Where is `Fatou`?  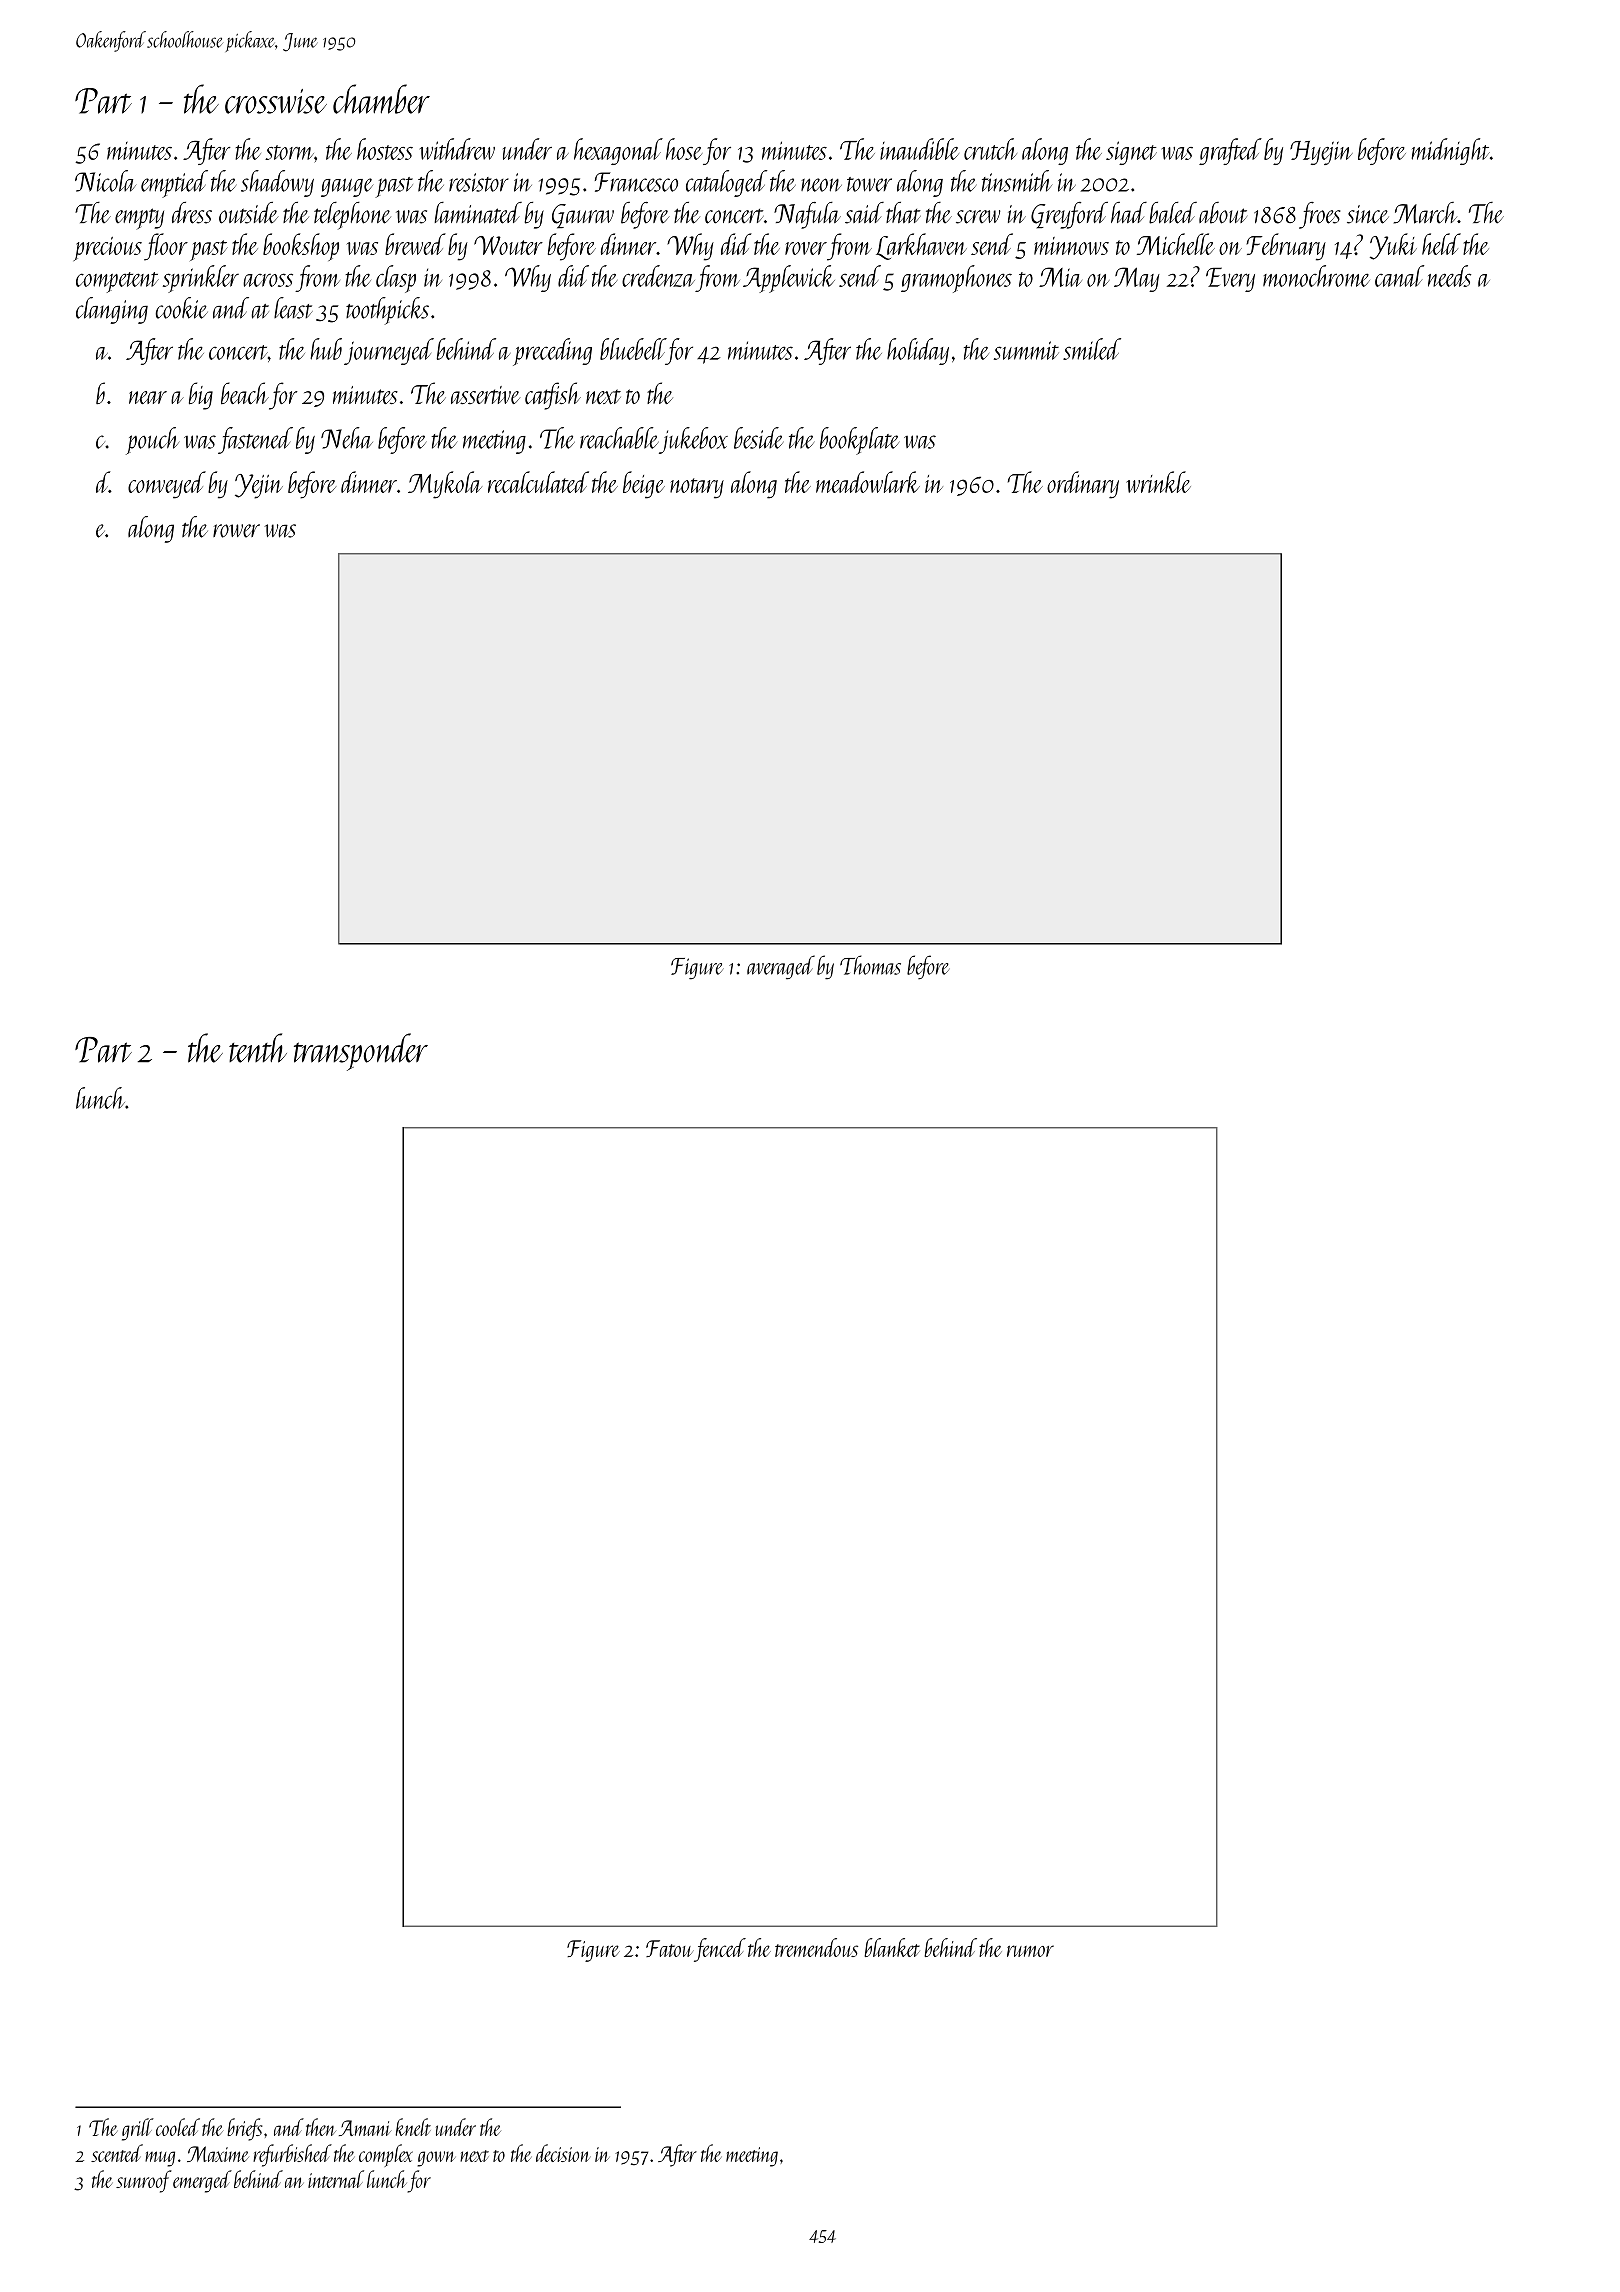 Fatou is located at coordinates (670, 1948).
